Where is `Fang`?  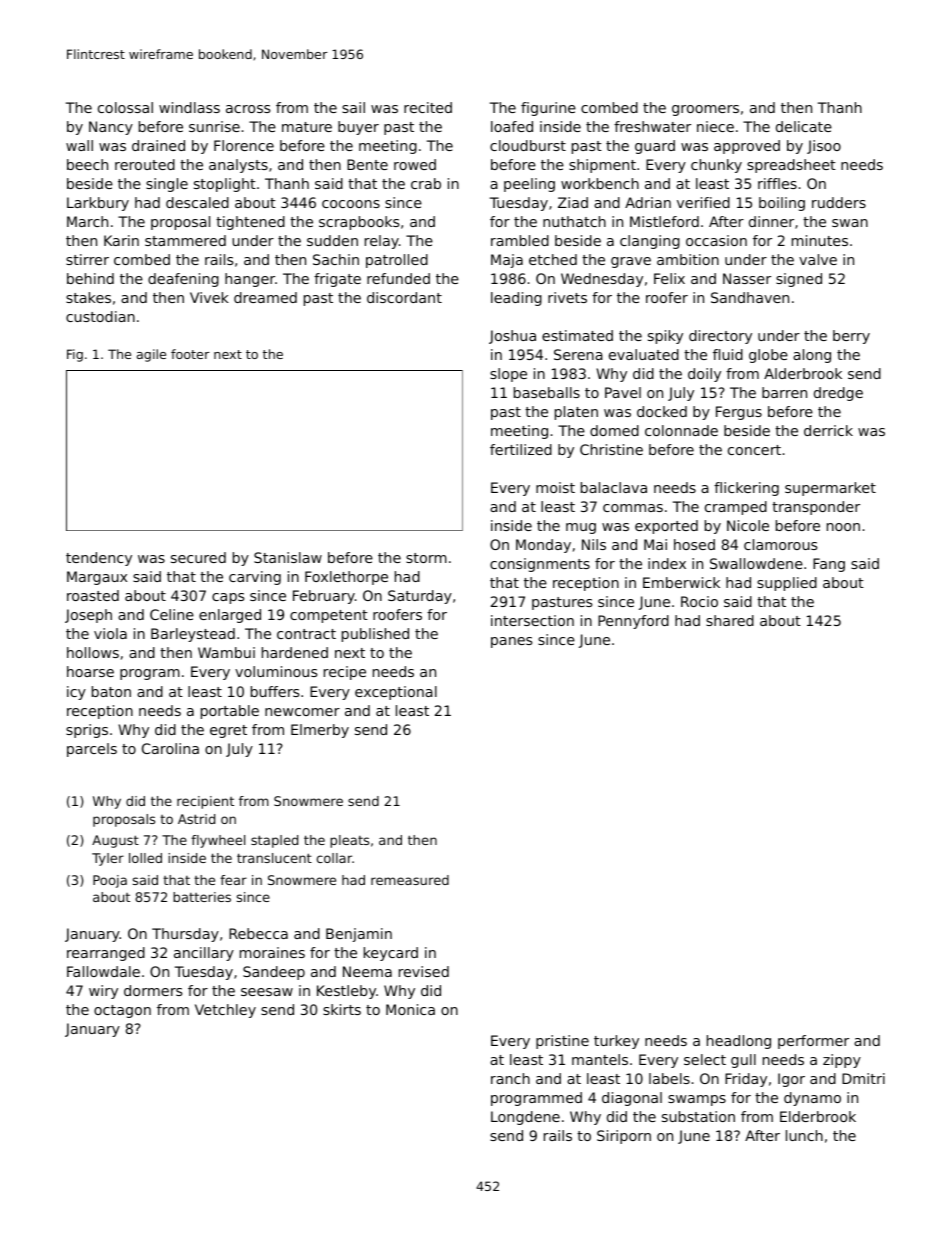
Fang is located at coordinates (829, 565).
